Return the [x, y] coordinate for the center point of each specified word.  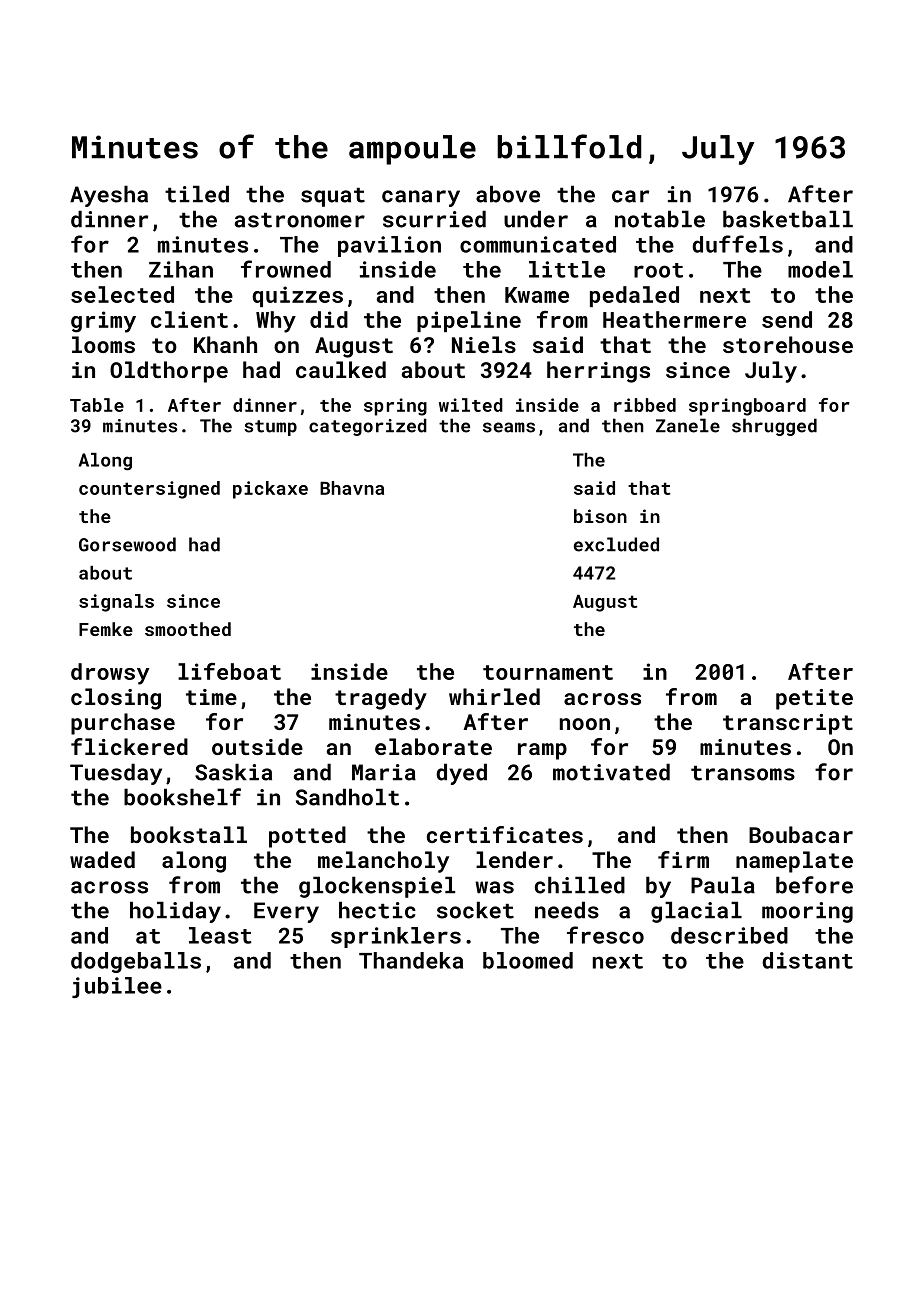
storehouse [788, 344]
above [508, 194]
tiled [197, 194]
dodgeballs [136, 962]
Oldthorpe [169, 372]
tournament [548, 672]
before [814, 885]
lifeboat [229, 671]
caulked [341, 369]
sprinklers [396, 937]
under [536, 219]
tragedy [381, 699]
